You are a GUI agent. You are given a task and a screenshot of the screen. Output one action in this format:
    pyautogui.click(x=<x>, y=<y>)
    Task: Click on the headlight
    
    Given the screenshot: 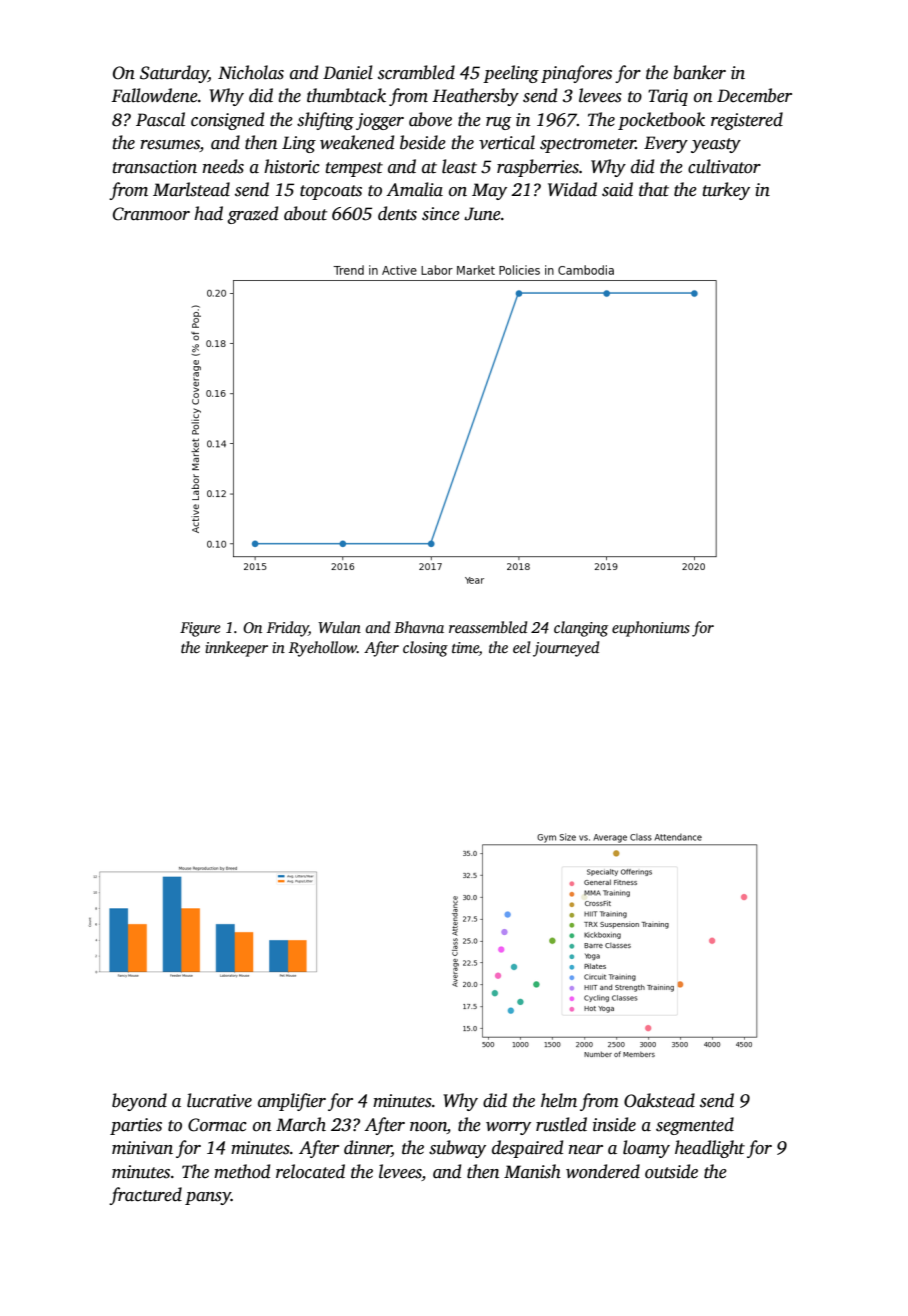 What is the action you would take?
    pyautogui.click(x=710, y=1149)
